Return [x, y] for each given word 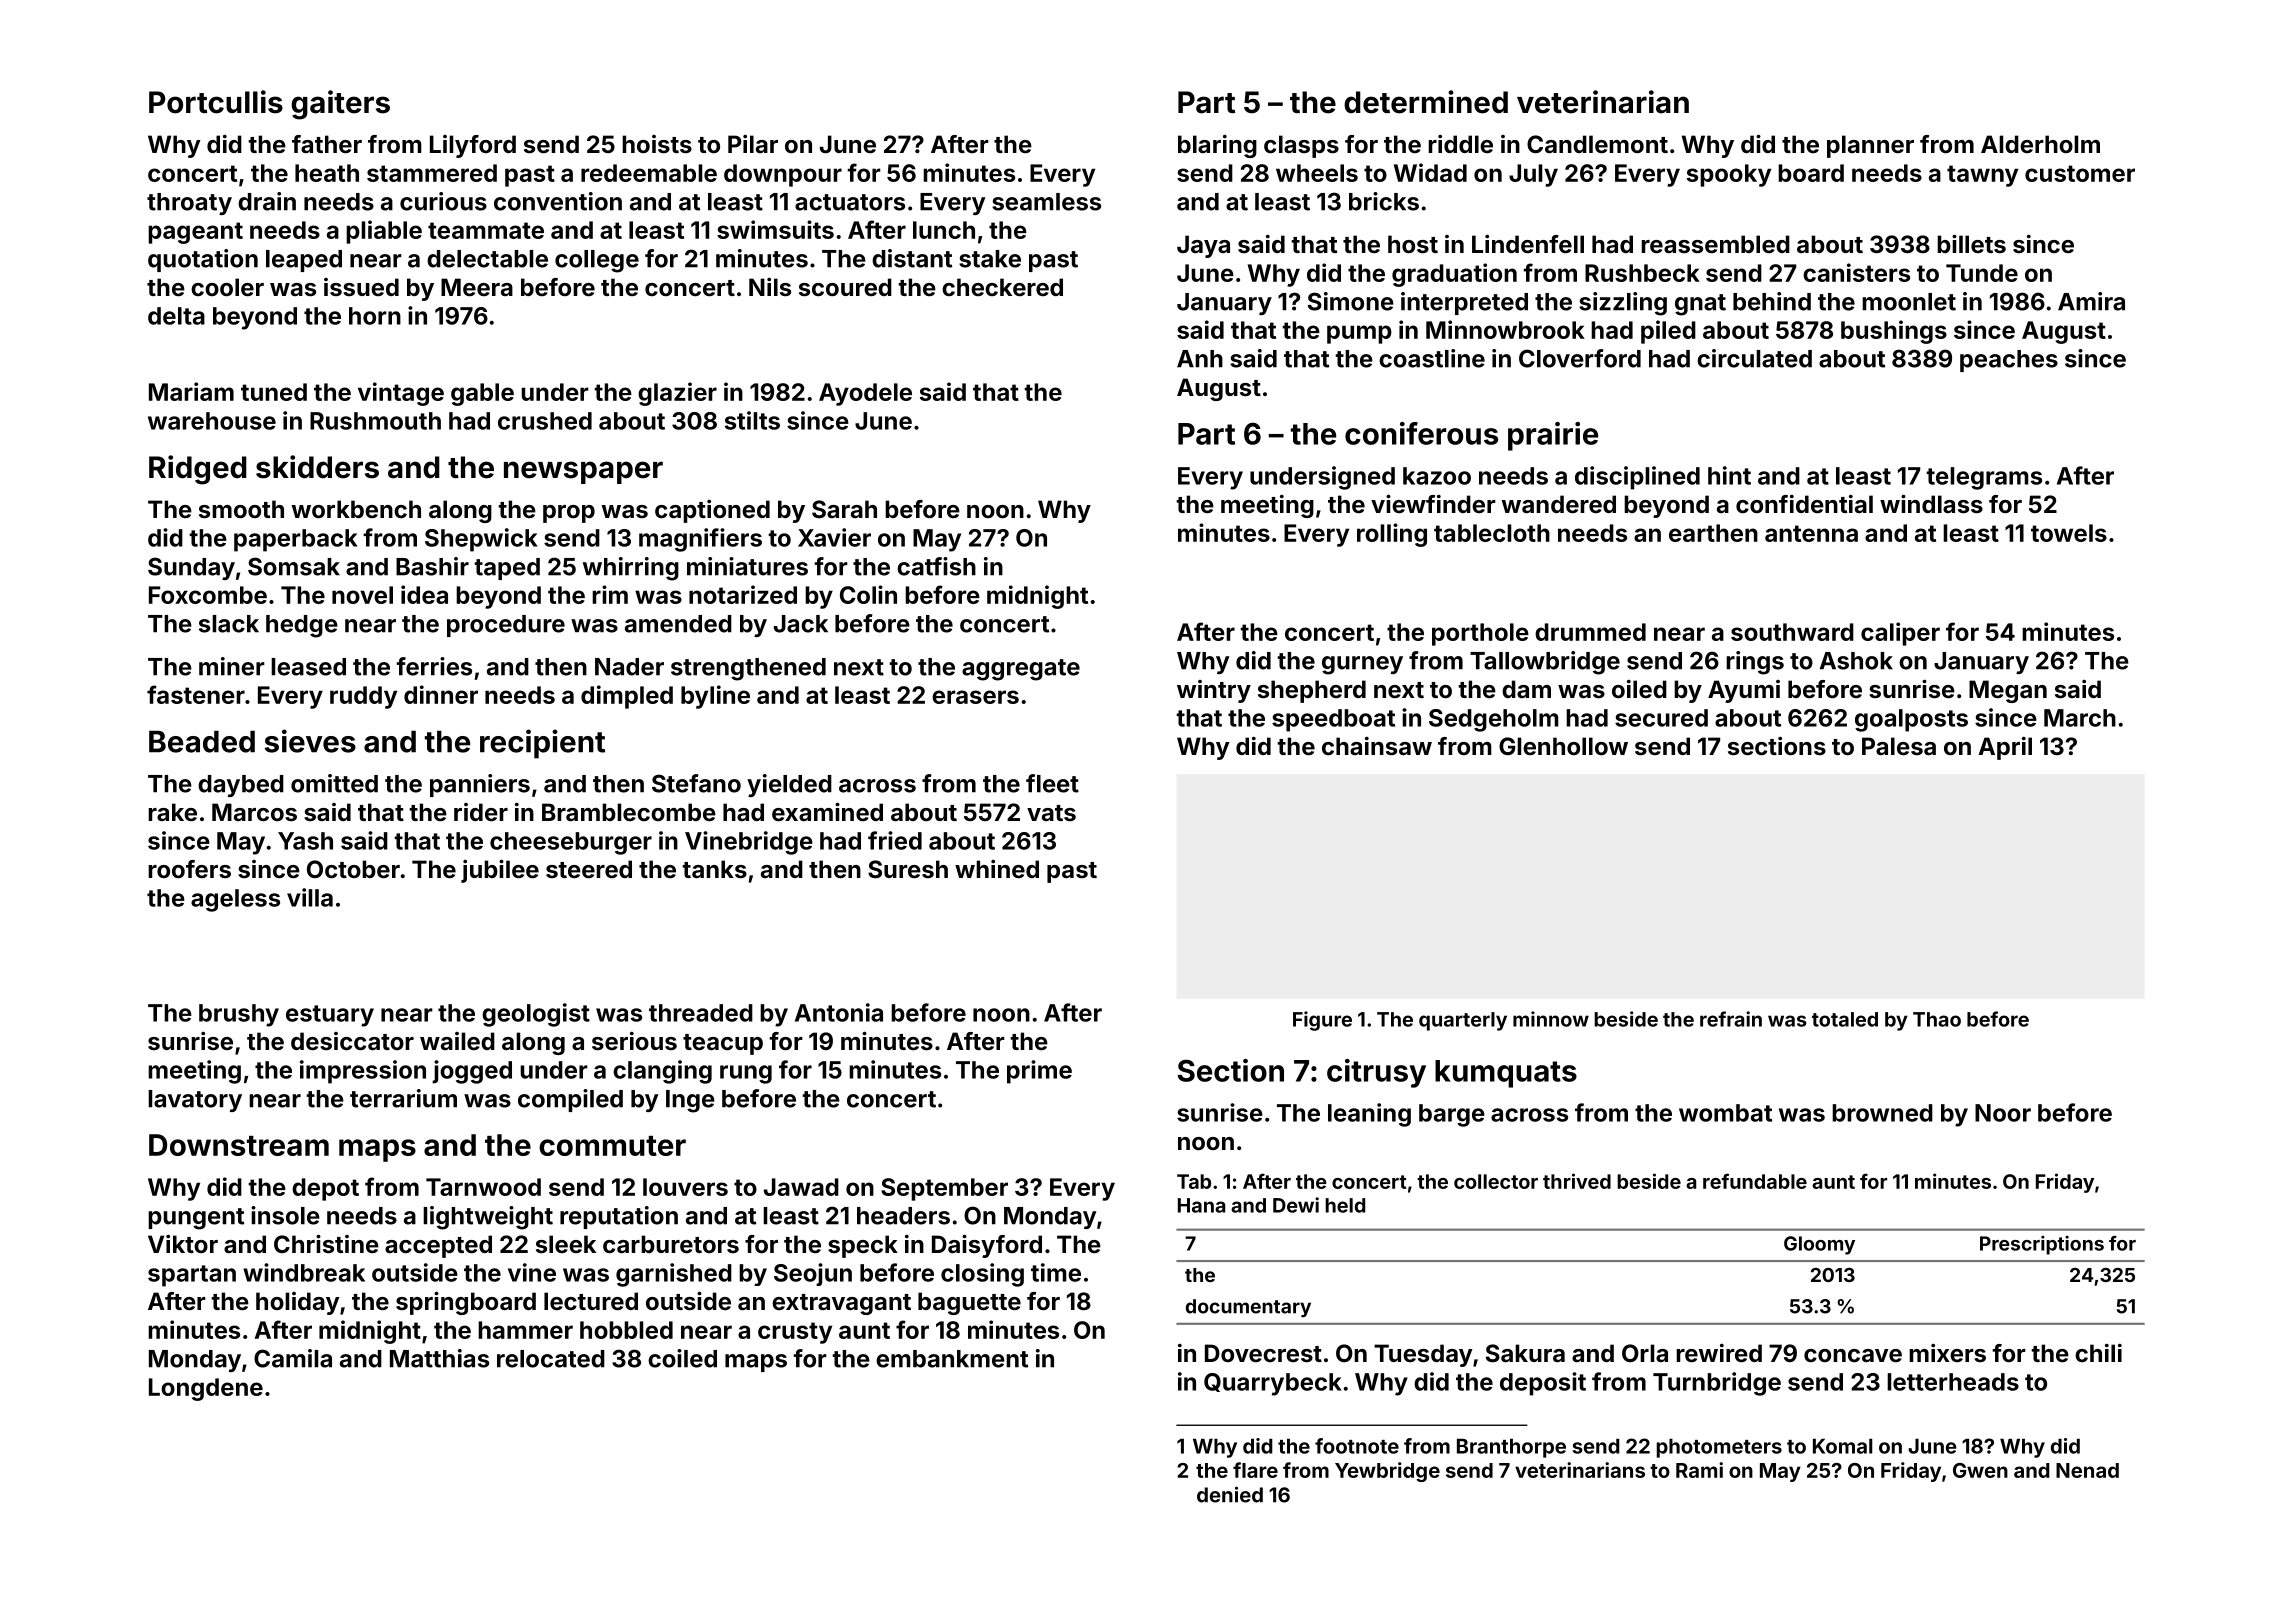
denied [1230, 1494]
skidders [317, 467]
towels [2069, 533]
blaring [1217, 146]
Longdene [206, 1389]
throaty [189, 204]
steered [589, 869]
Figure [1322, 1021]
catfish [936, 566]
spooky [1729, 175]
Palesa [1899, 746]
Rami [1699, 1470]
